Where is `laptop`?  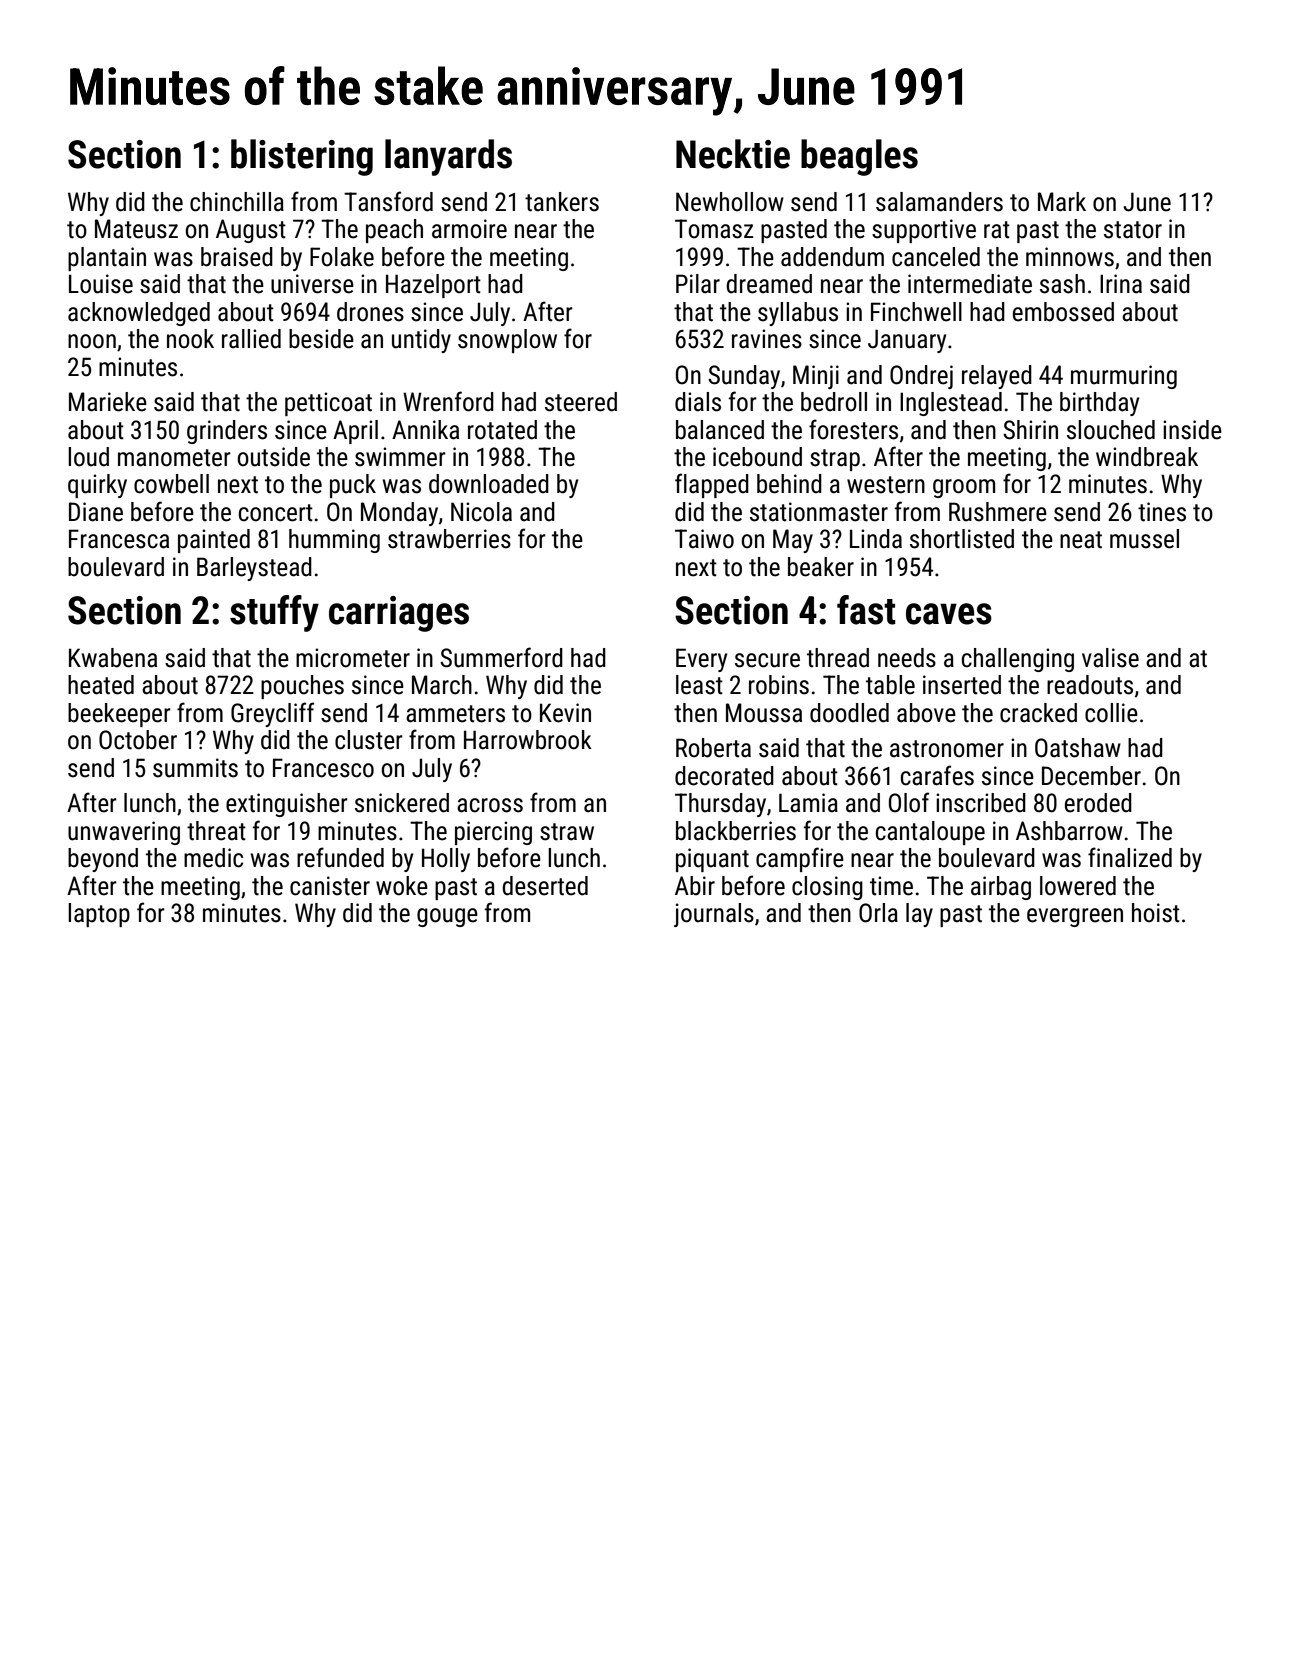 laptop is located at coordinates (99, 915).
